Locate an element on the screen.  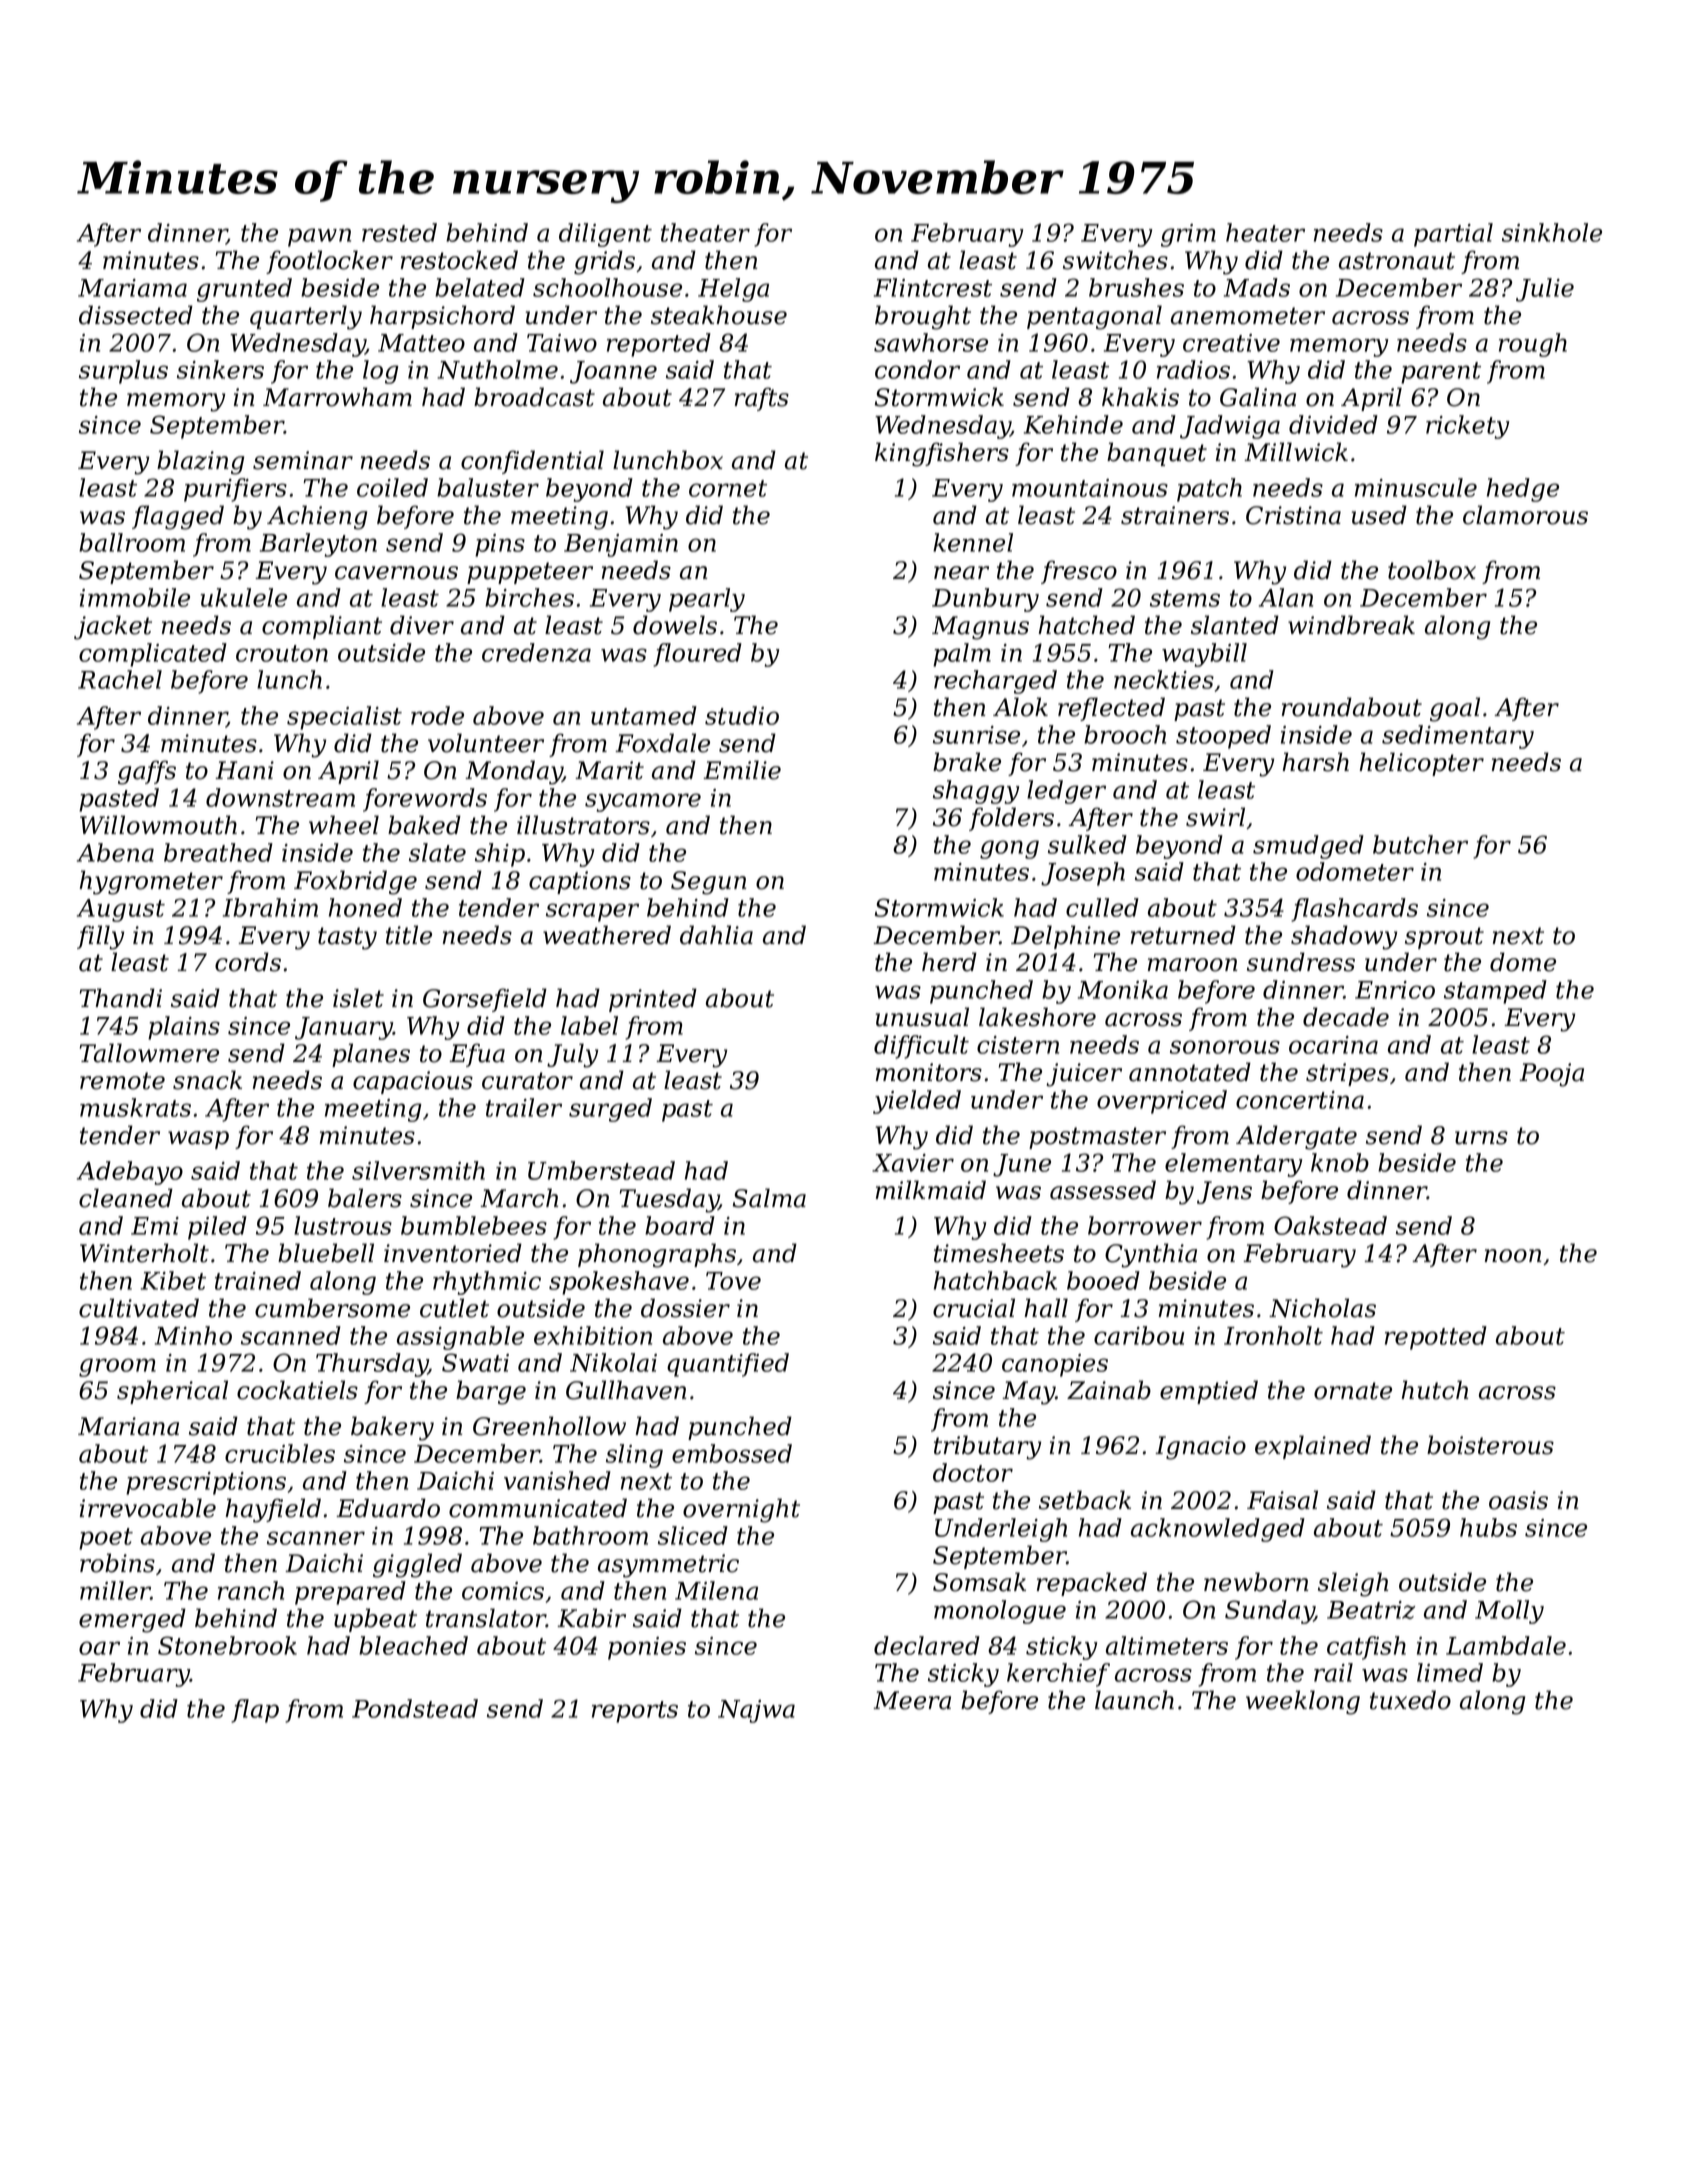
emerged is located at coordinates (132, 1620).
